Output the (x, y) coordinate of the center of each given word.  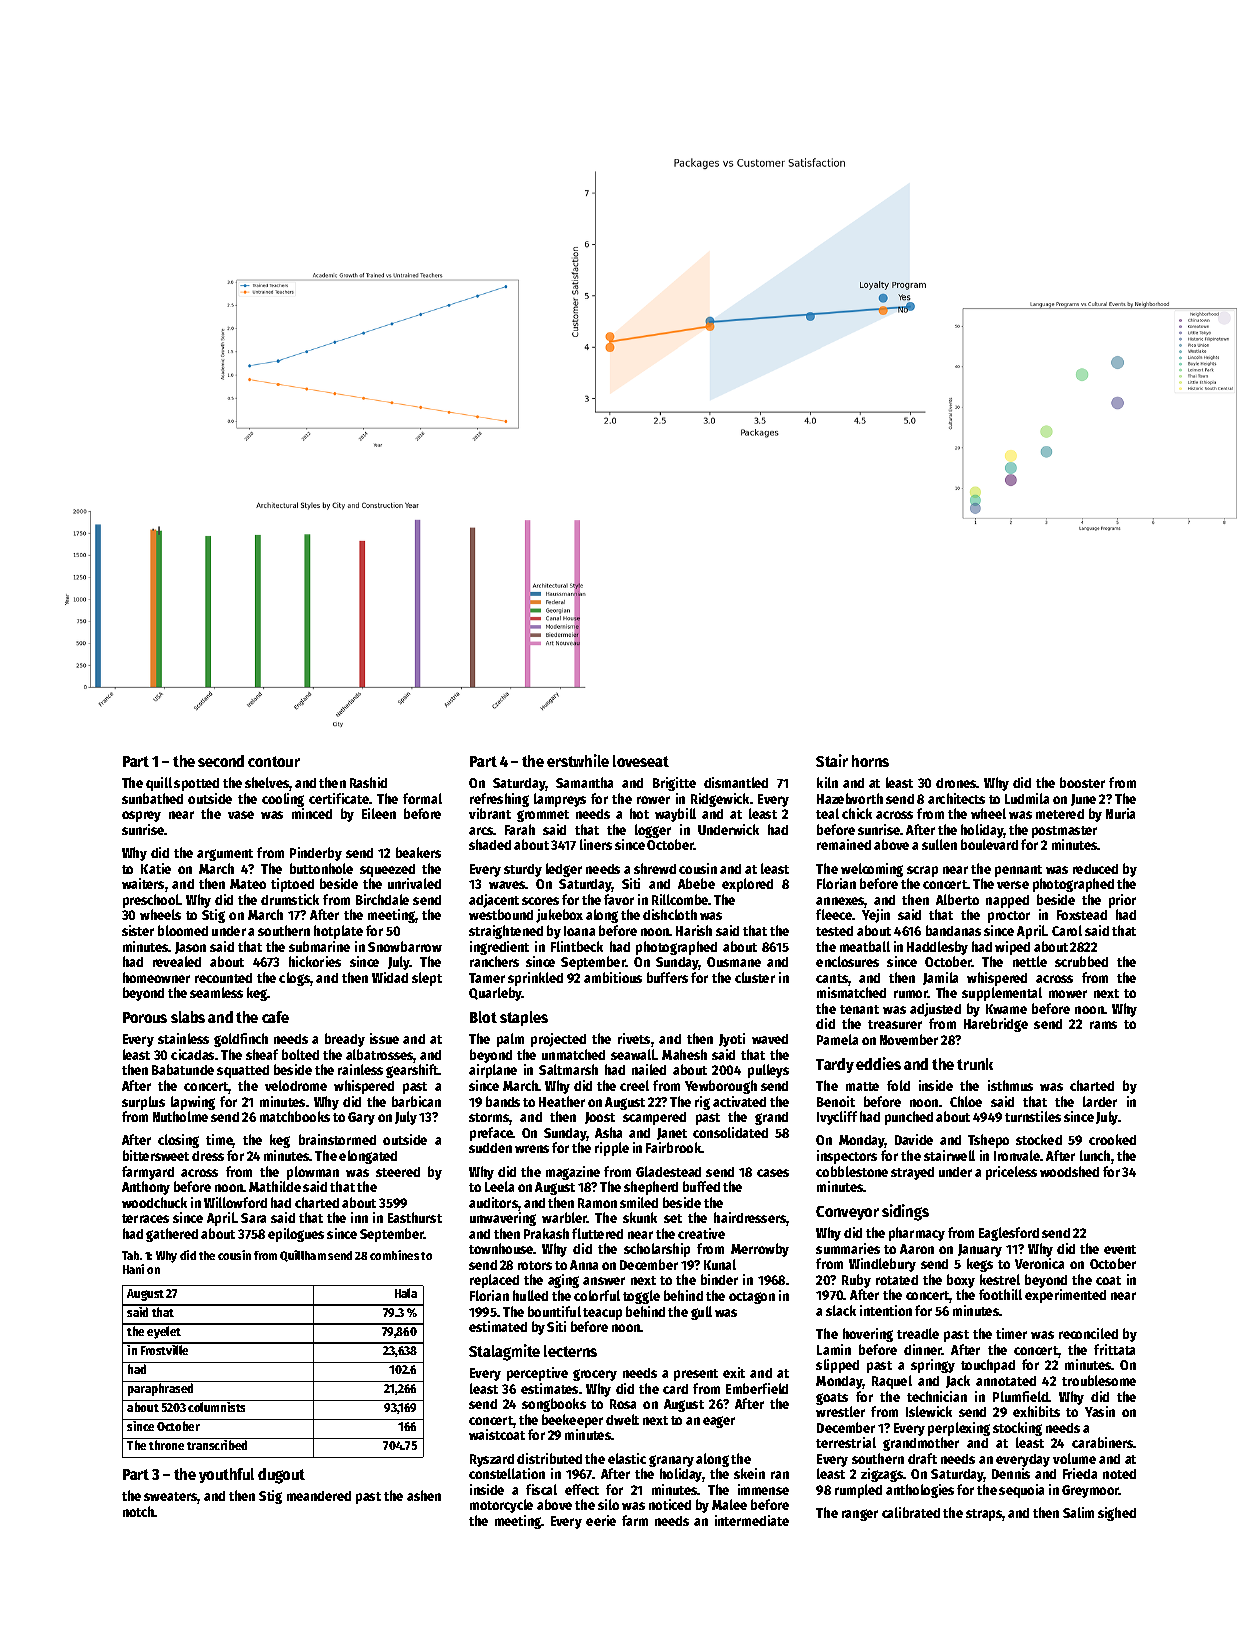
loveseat (641, 761)
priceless (1011, 1173)
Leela (499, 1186)
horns (870, 761)
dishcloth (670, 914)
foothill (1000, 1294)
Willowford (235, 1202)
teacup (602, 1314)
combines (394, 1255)
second (221, 761)
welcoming (872, 870)
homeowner (156, 977)
